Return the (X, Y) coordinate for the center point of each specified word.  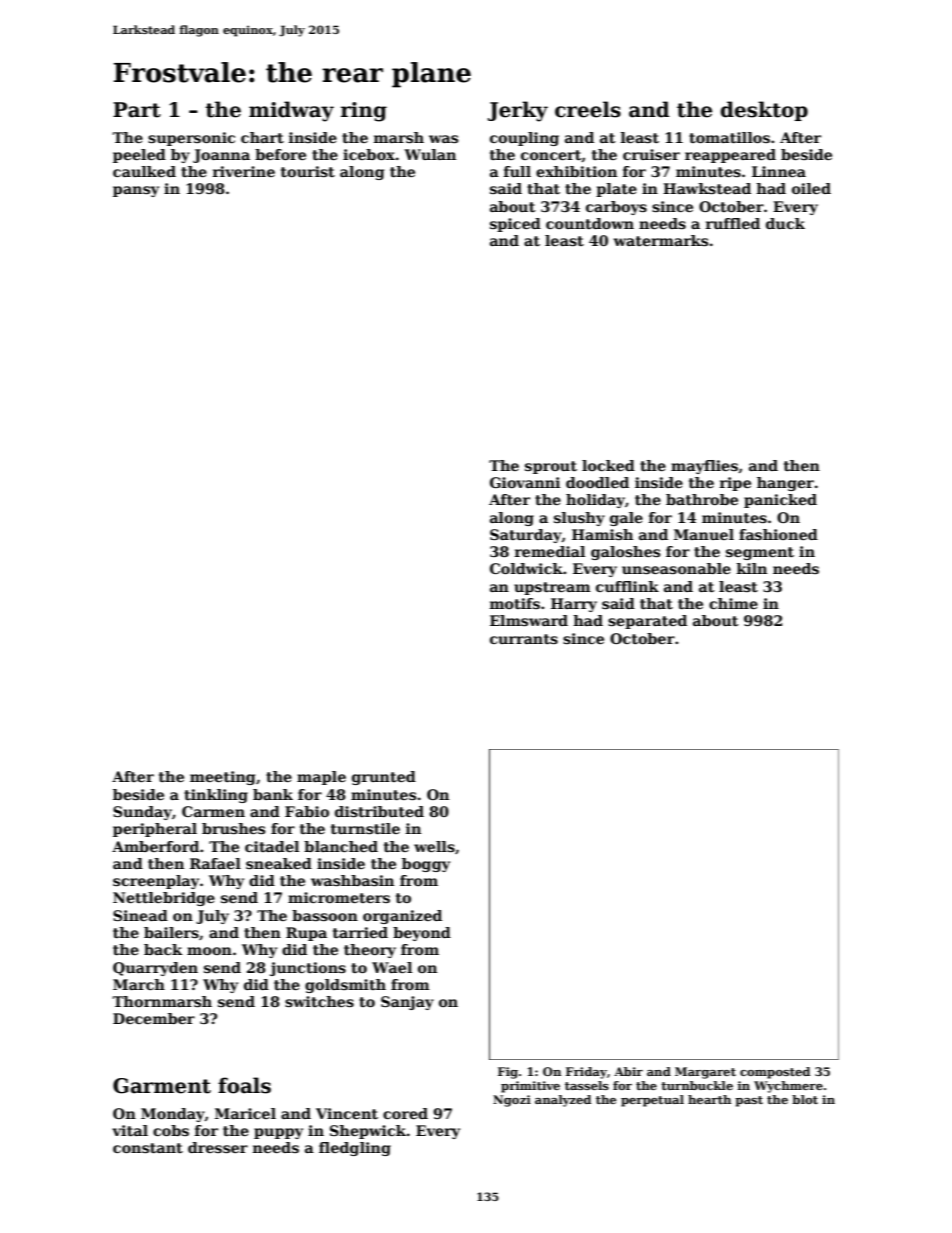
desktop (764, 111)
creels (588, 109)
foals (244, 1085)
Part (137, 110)
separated (647, 622)
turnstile (365, 828)
